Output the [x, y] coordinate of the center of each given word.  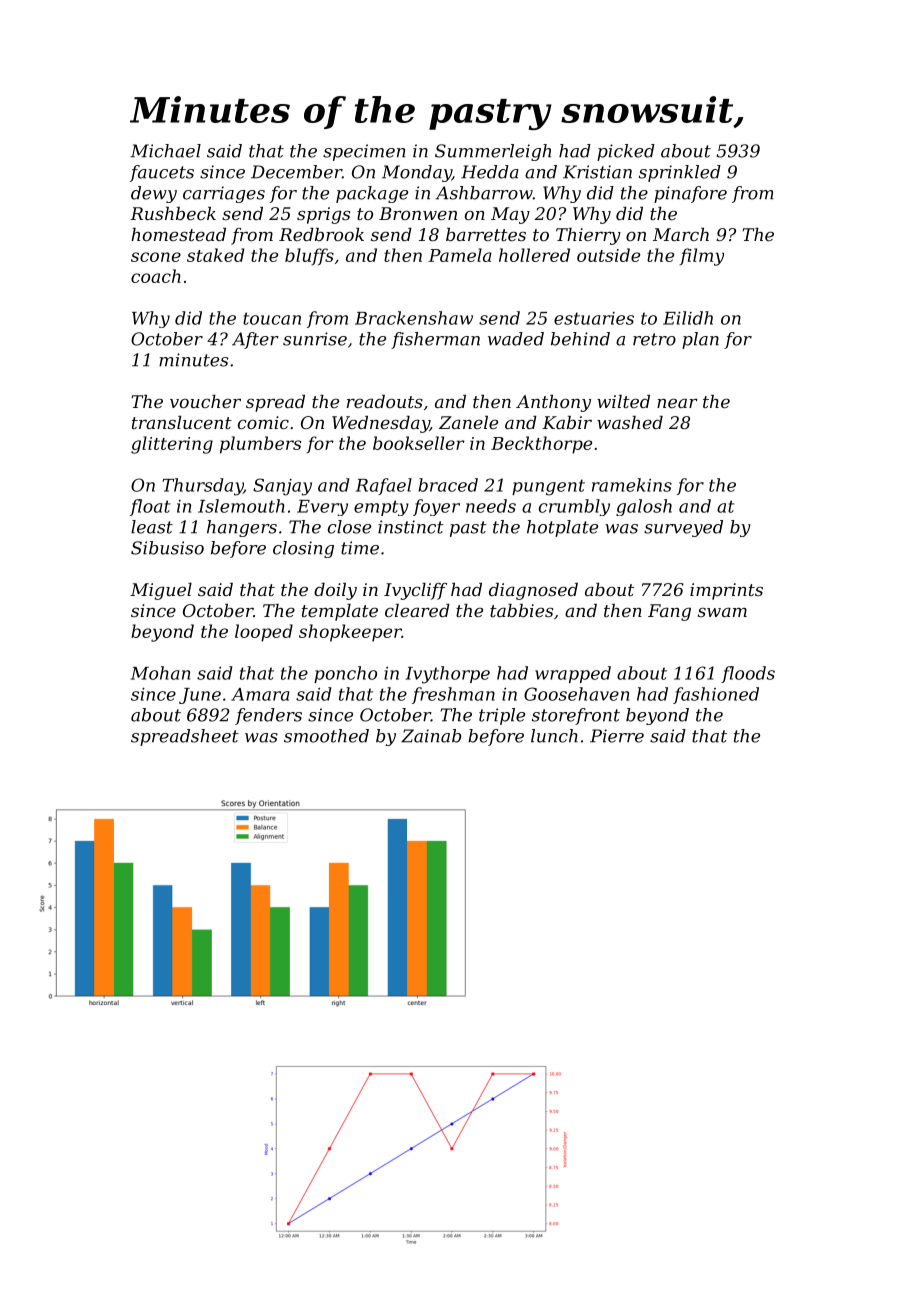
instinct [411, 527]
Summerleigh [493, 152]
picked [626, 152]
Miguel [161, 591]
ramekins [632, 485]
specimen [364, 152]
